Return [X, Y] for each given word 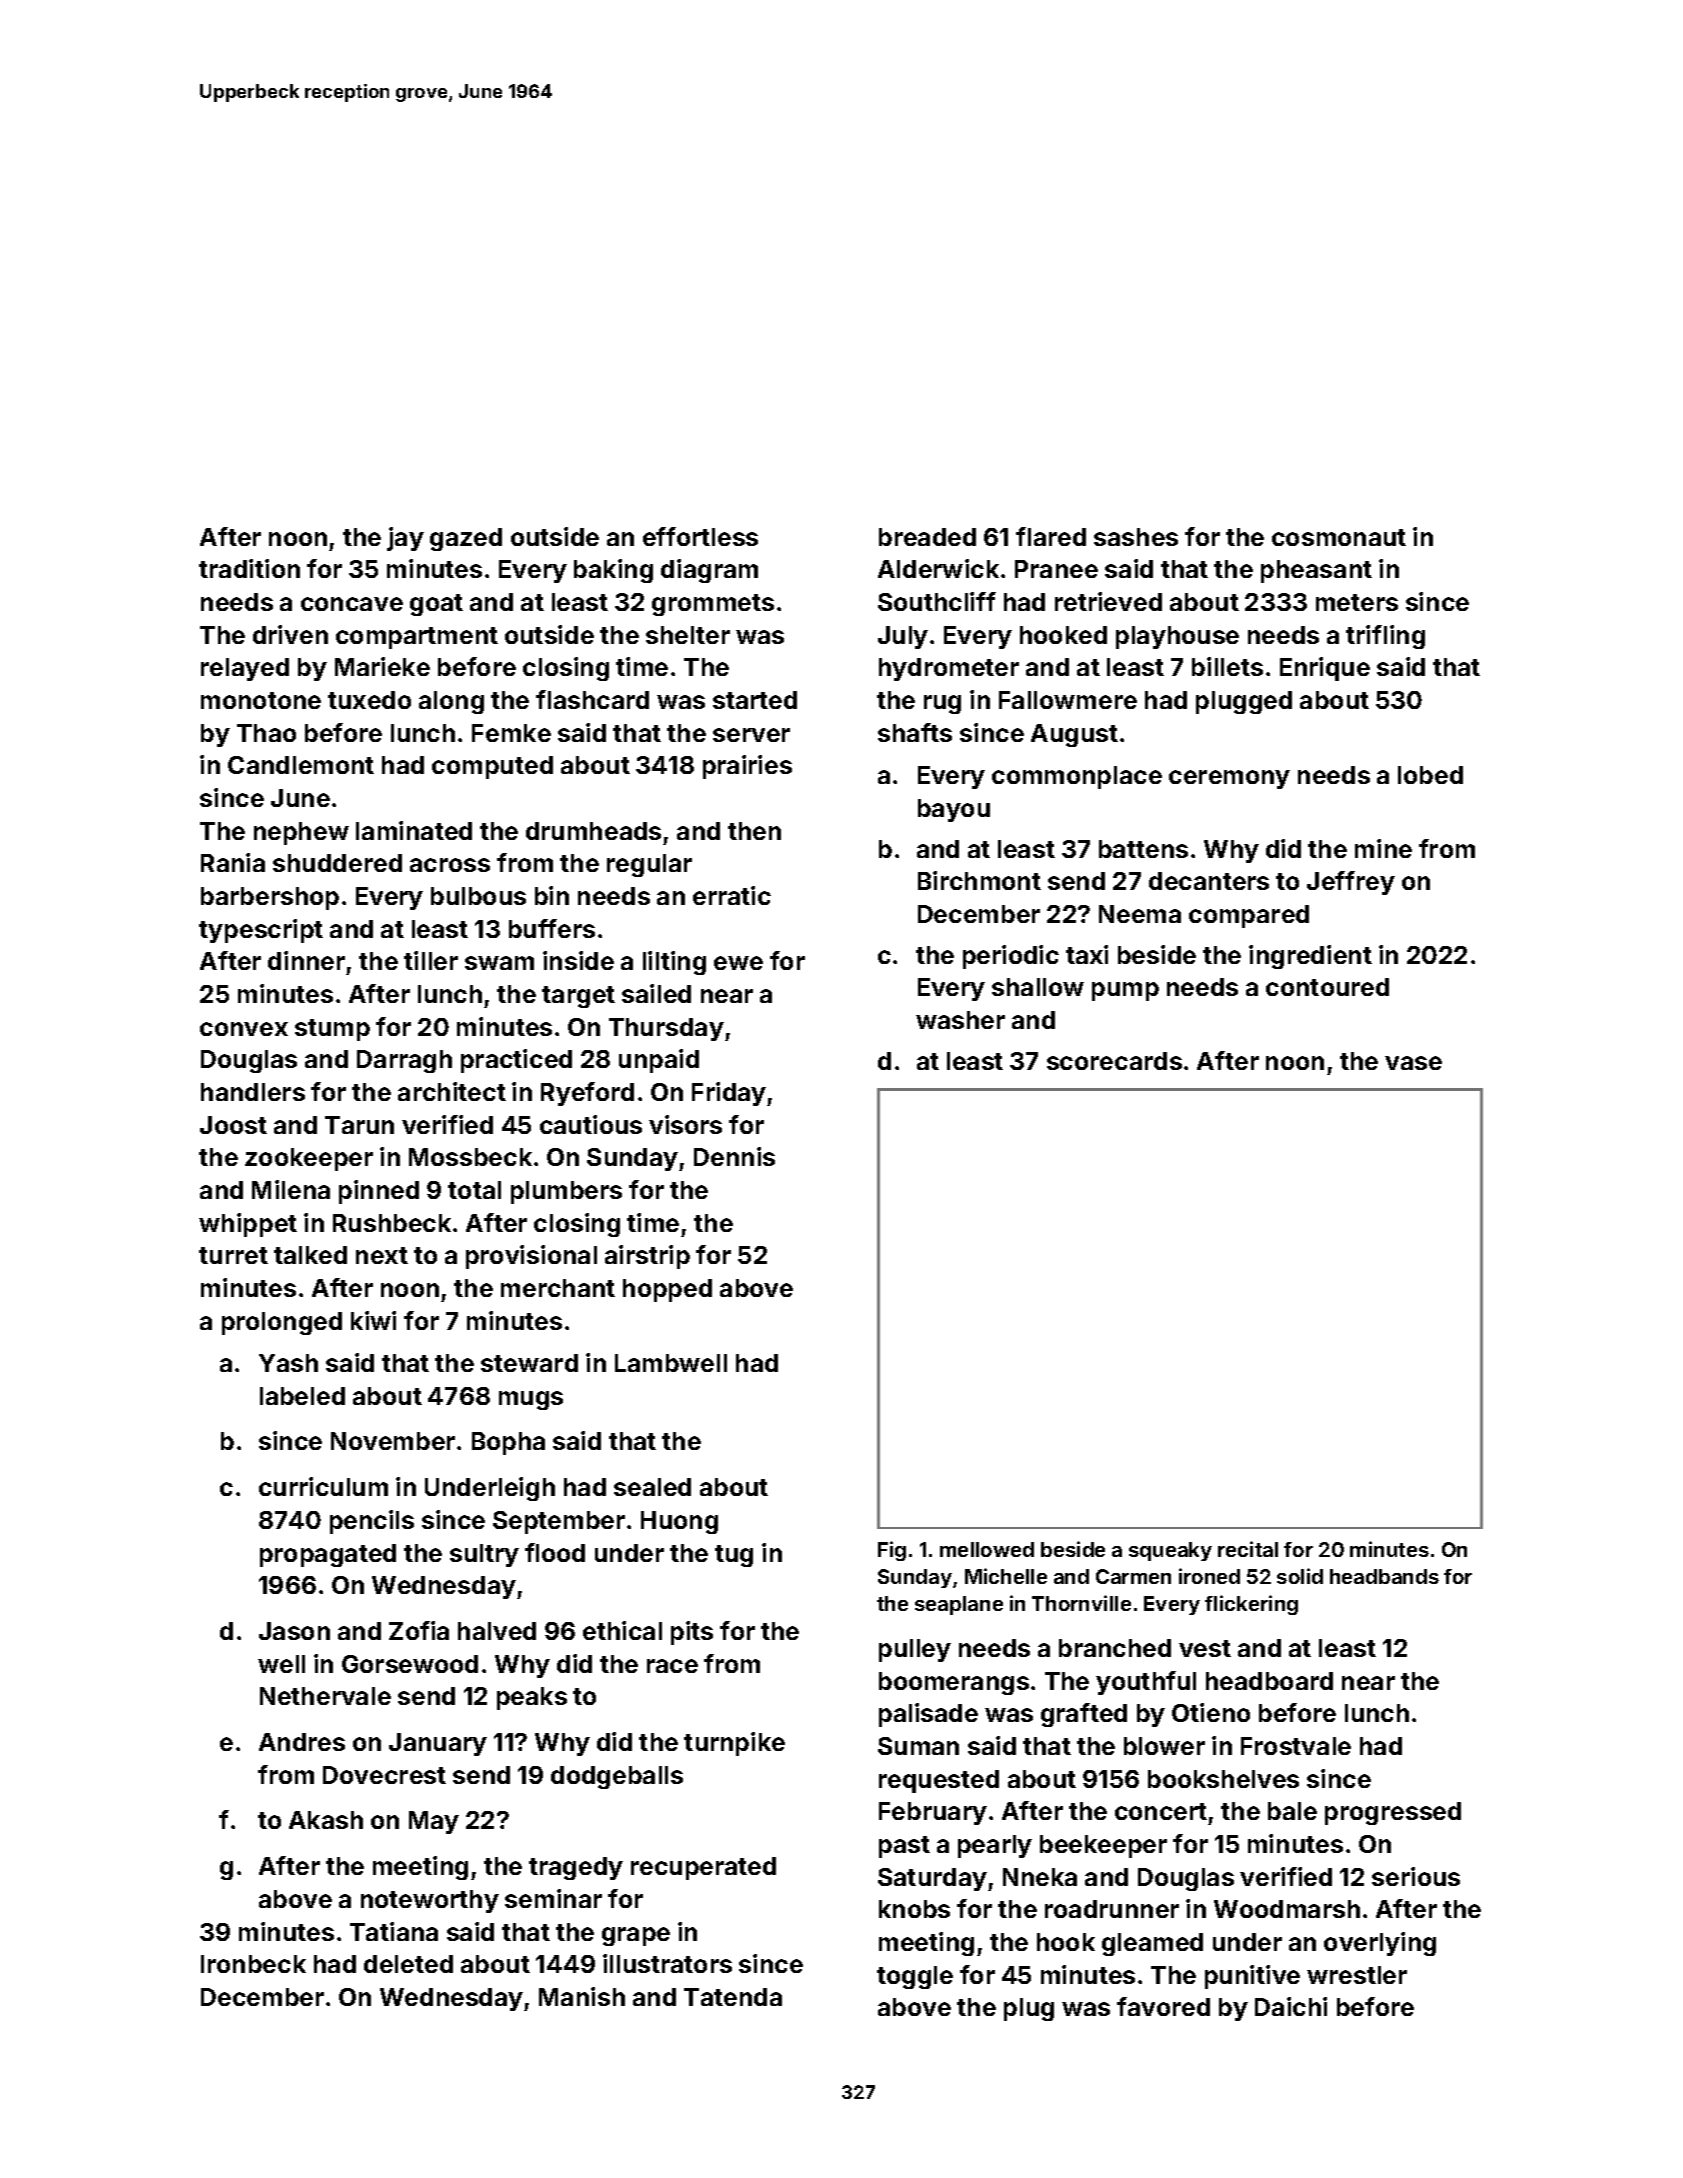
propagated [328, 1555]
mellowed [987, 1549]
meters [1357, 602]
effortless [700, 536]
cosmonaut [1339, 537]
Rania [233, 862]
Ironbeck [253, 1964]
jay [405, 539]
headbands [1384, 1576]
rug [942, 704]
